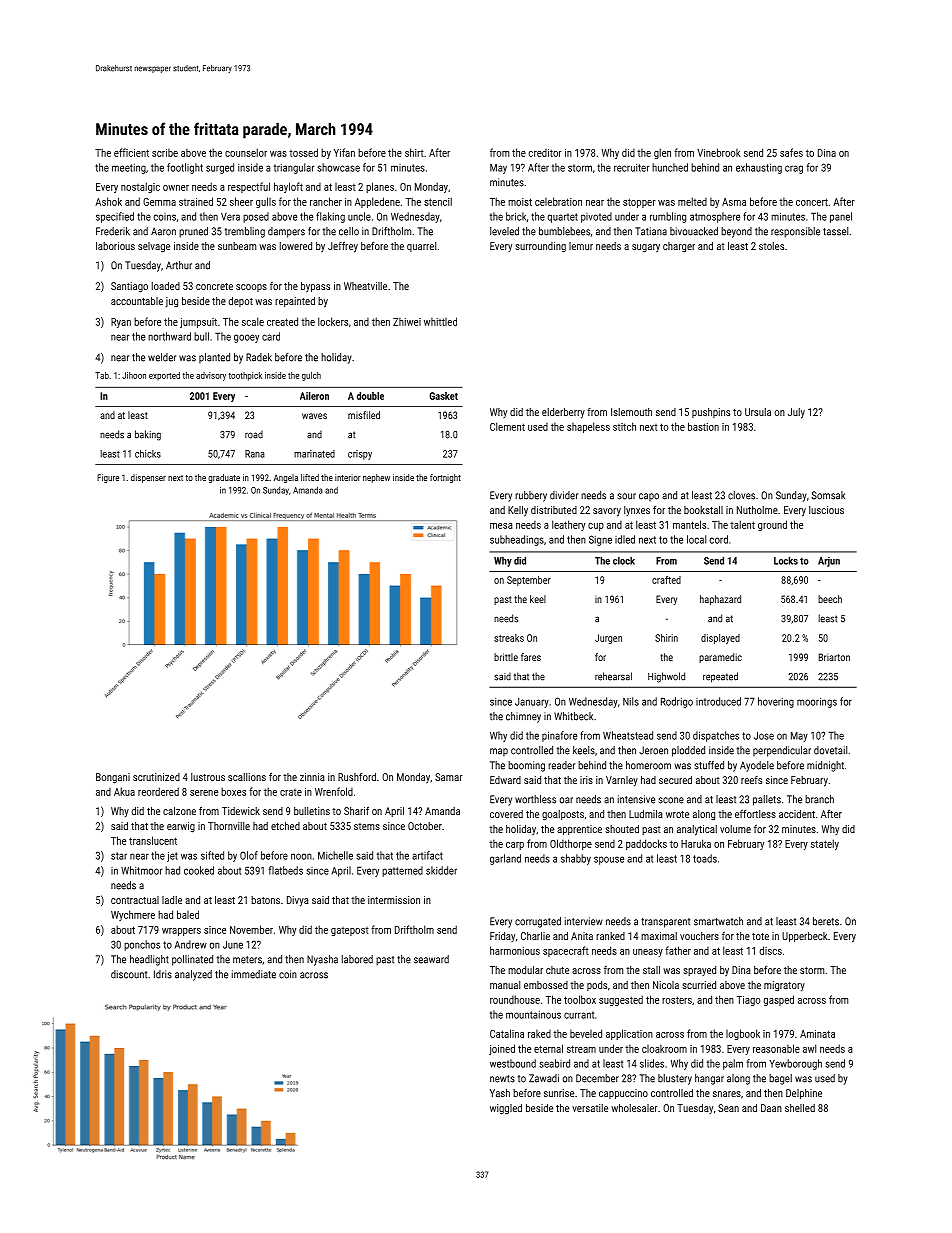 The width and height of the image is (952, 1233). What do you see at coordinates (653, 750) in the image?
I see `Jeroen` at bounding box center [653, 750].
